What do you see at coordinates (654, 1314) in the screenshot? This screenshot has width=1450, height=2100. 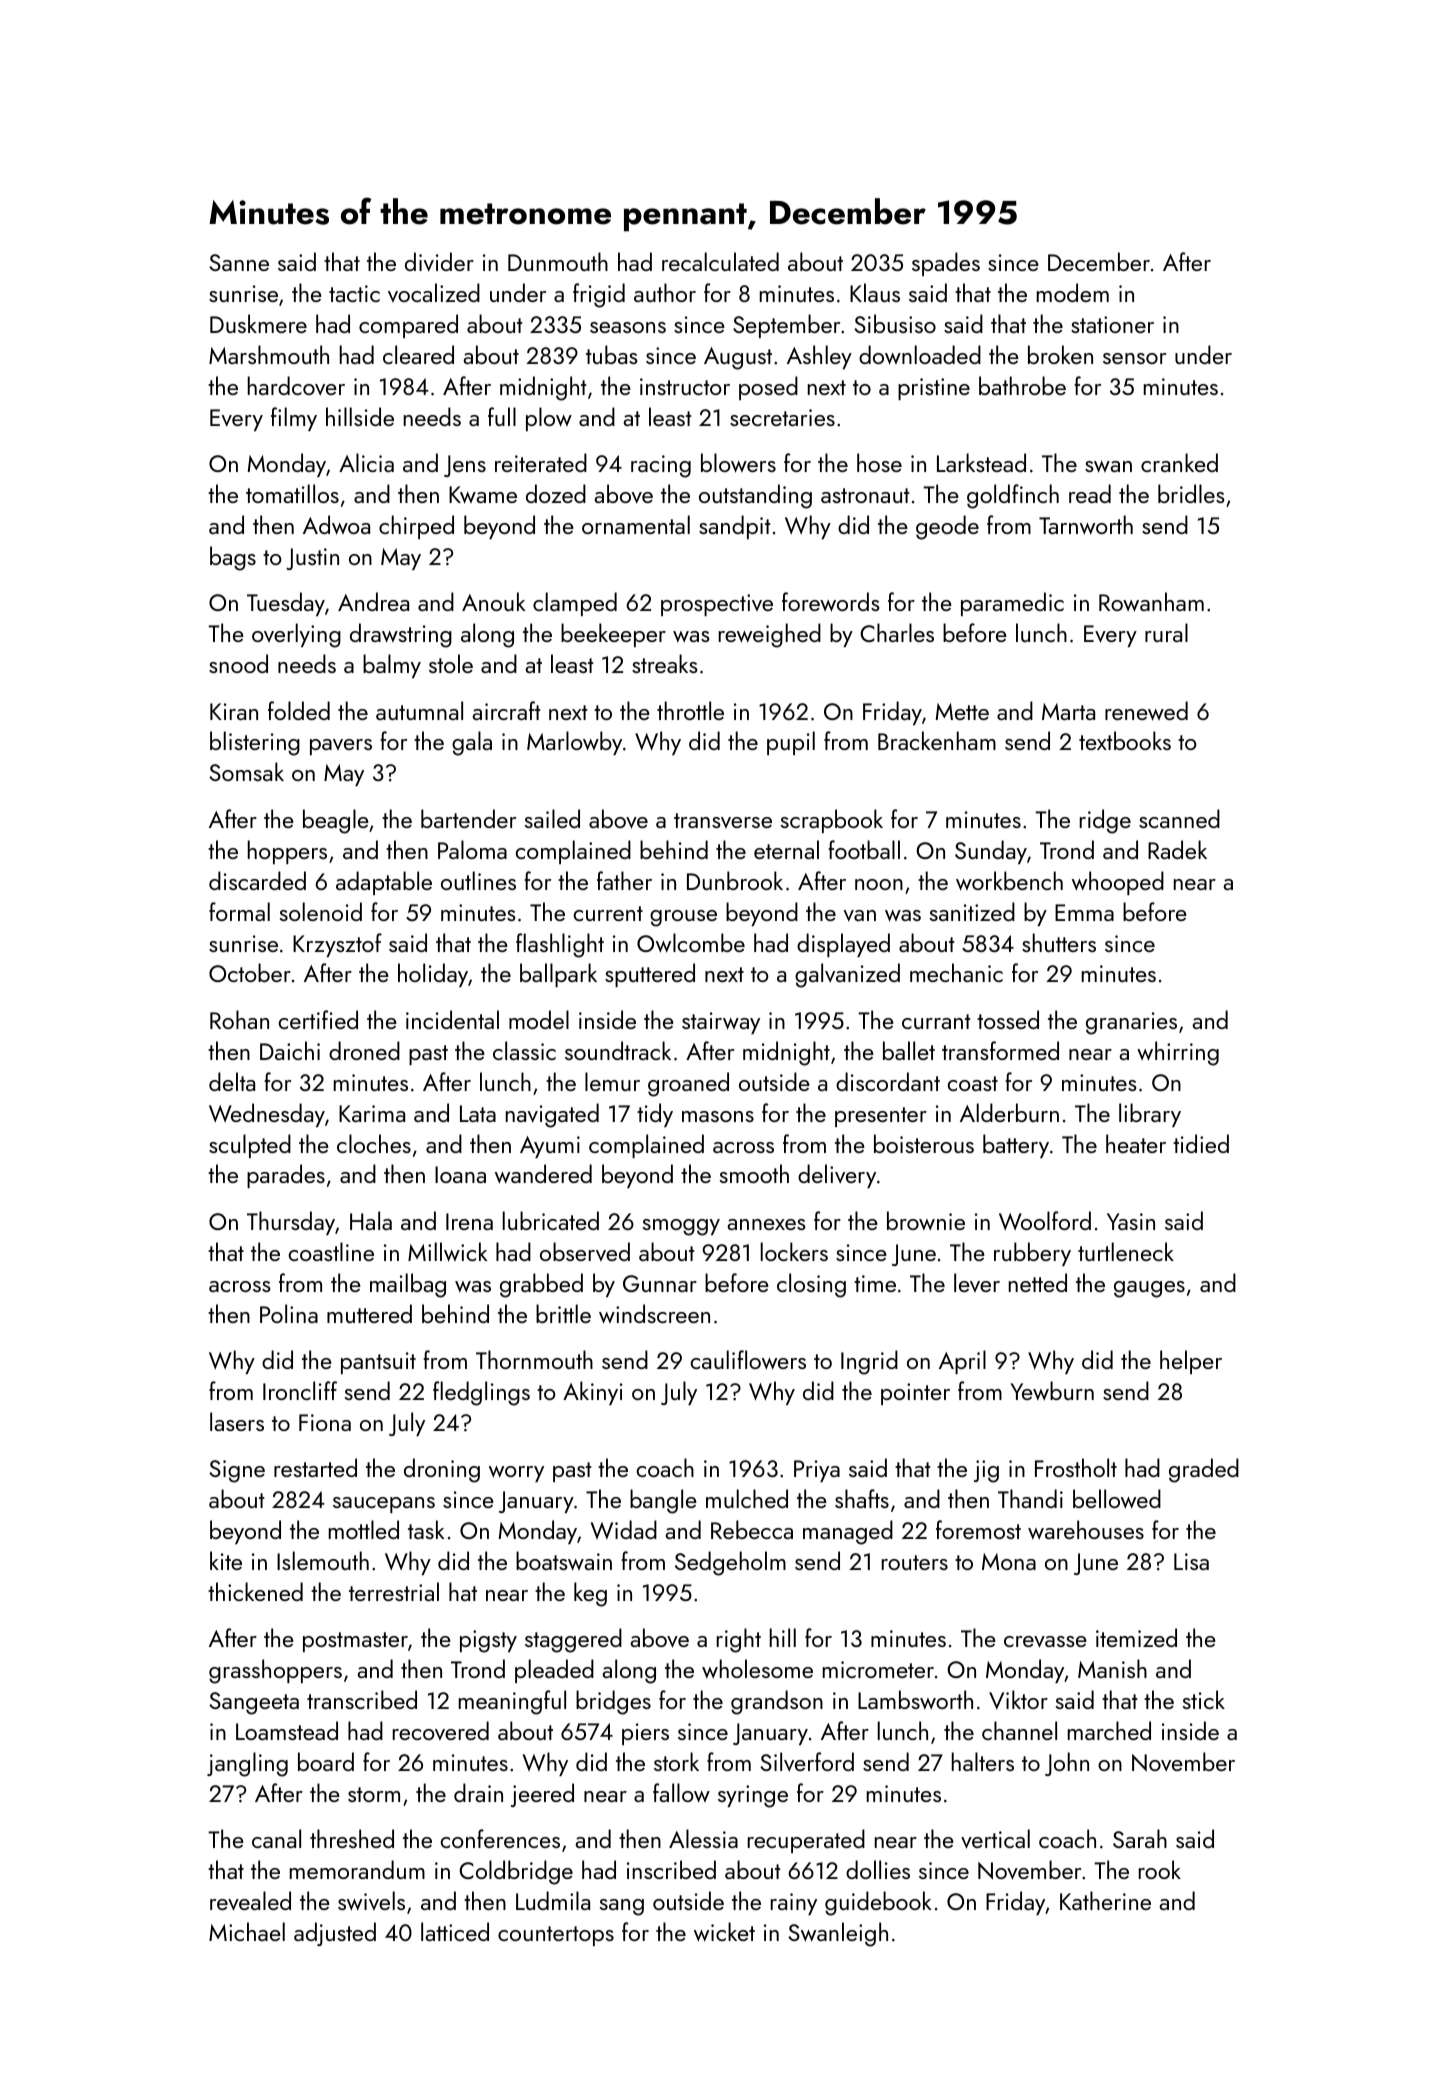 I see `windscreen` at bounding box center [654, 1314].
